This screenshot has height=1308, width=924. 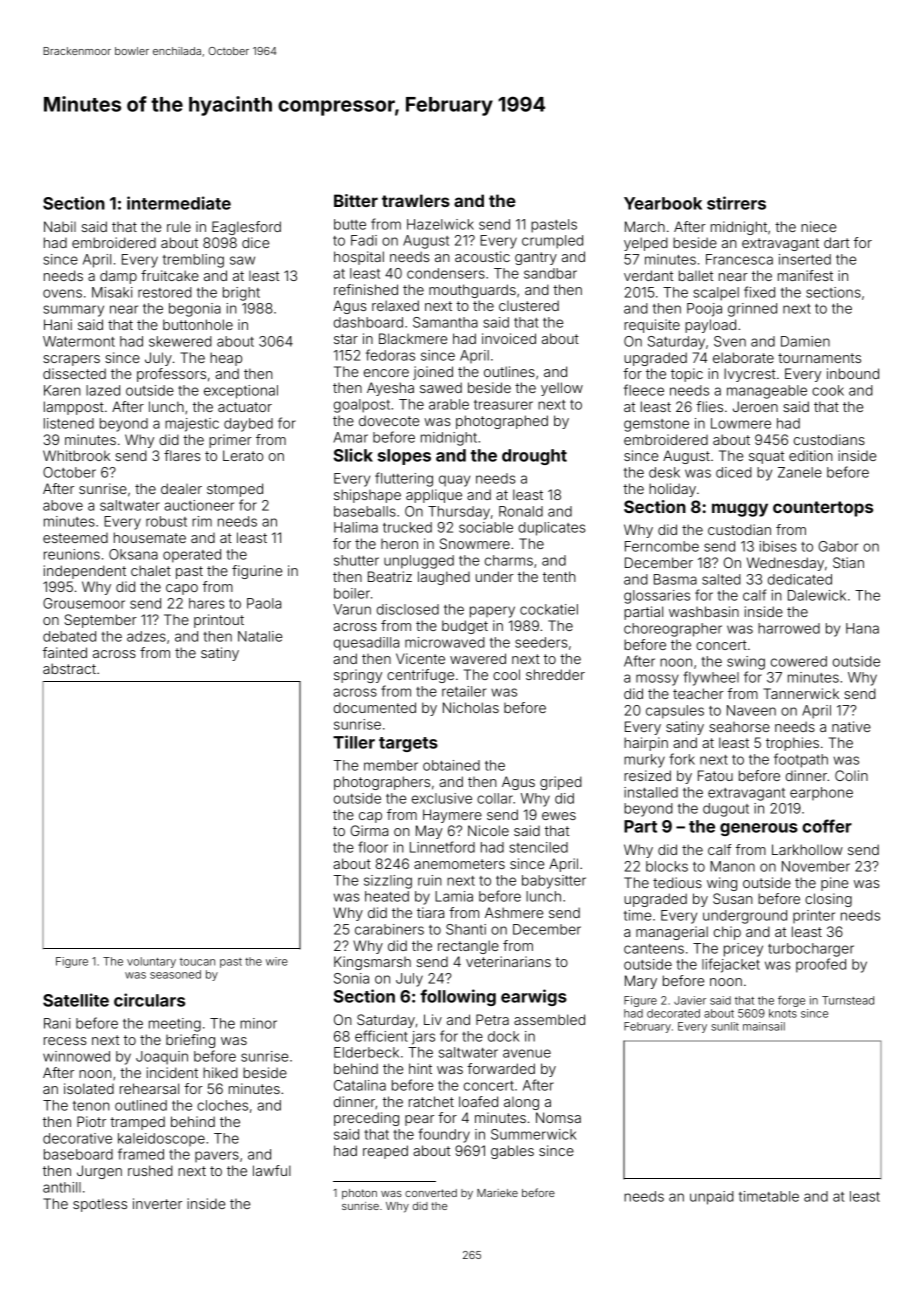 I want to click on photographed, so click(x=502, y=422).
